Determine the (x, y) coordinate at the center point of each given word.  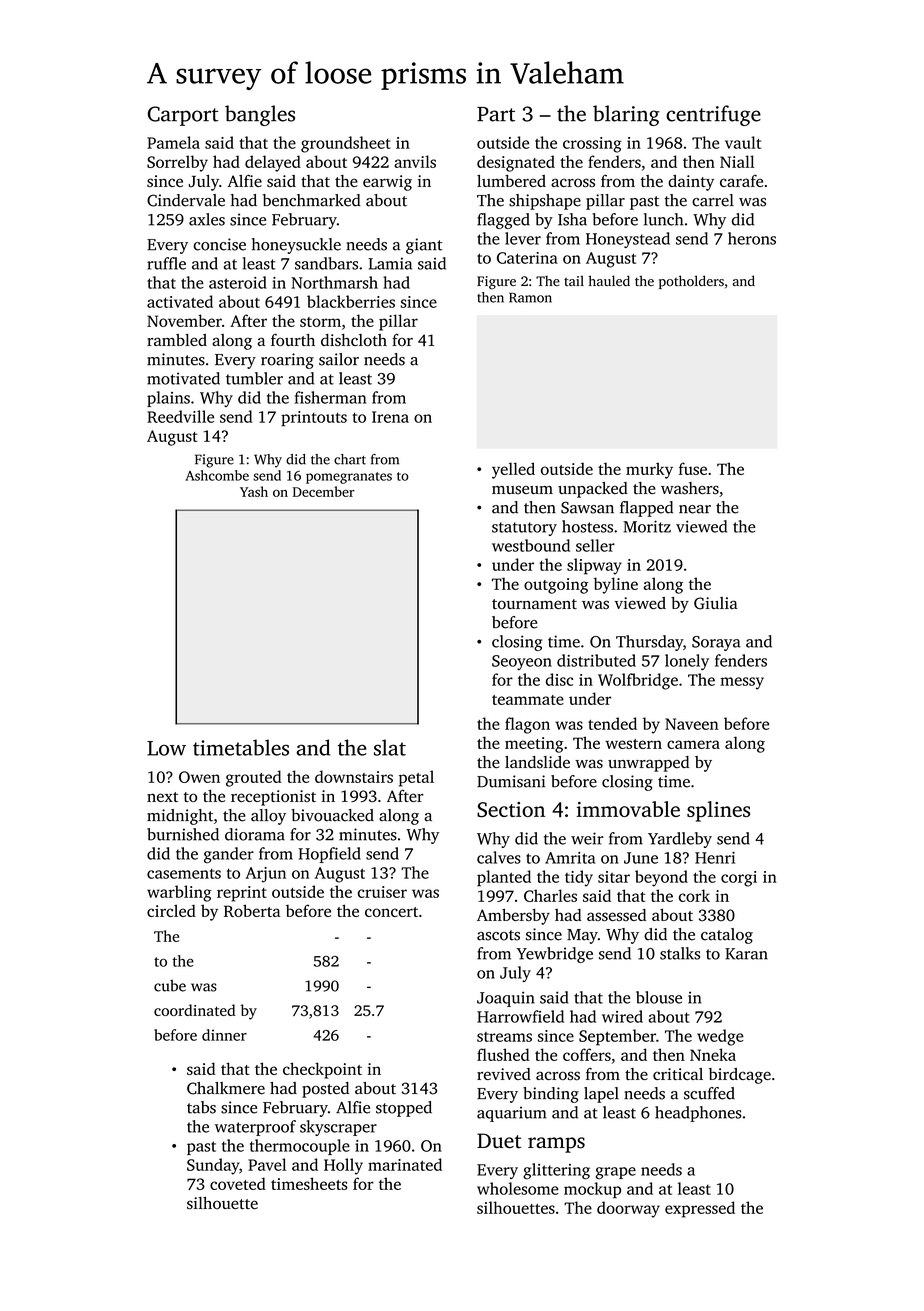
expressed (700, 1209)
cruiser (382, 892)
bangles (260, 115)
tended (612, 723)
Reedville (180, 416)
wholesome (518, 1188)
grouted (253, 778)
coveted (238, 1183)
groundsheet (346, 144)
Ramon (530, 298)
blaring (626, 115)
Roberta (252, 910)
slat (390, 747)
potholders (691, 282)
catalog (727, 936)
